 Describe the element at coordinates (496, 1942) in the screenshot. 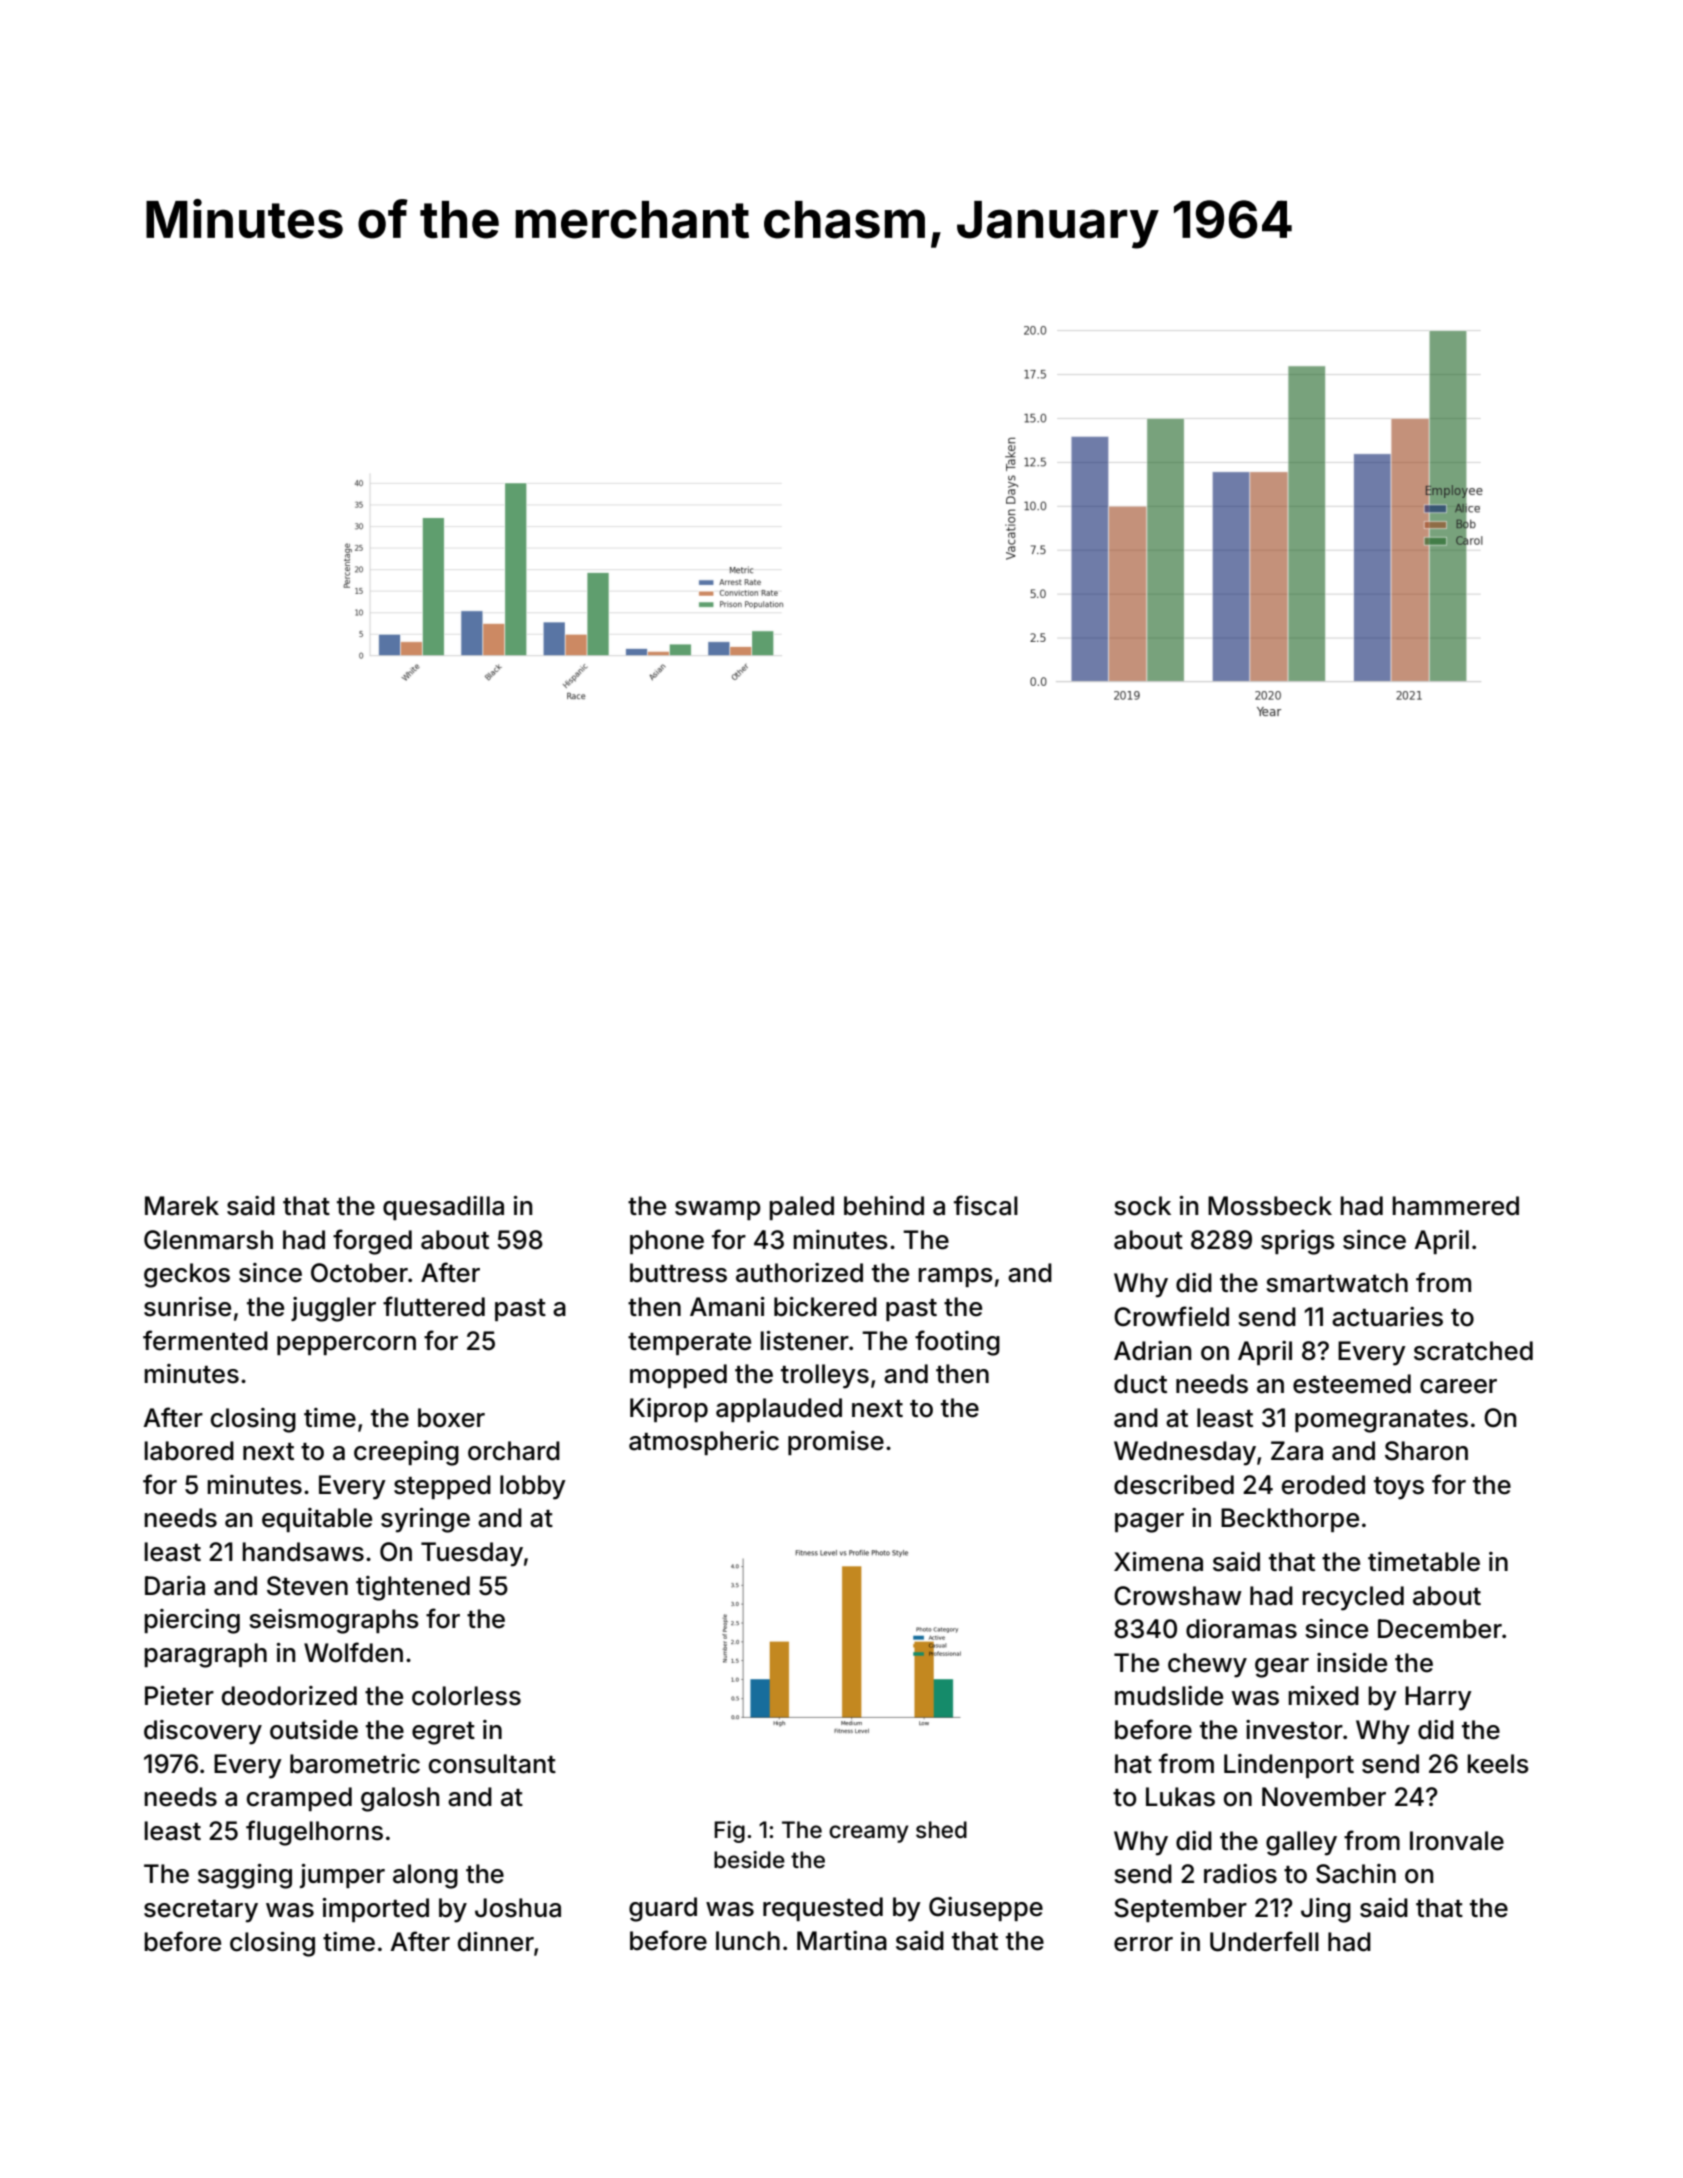

I see `dinner` at that location.
